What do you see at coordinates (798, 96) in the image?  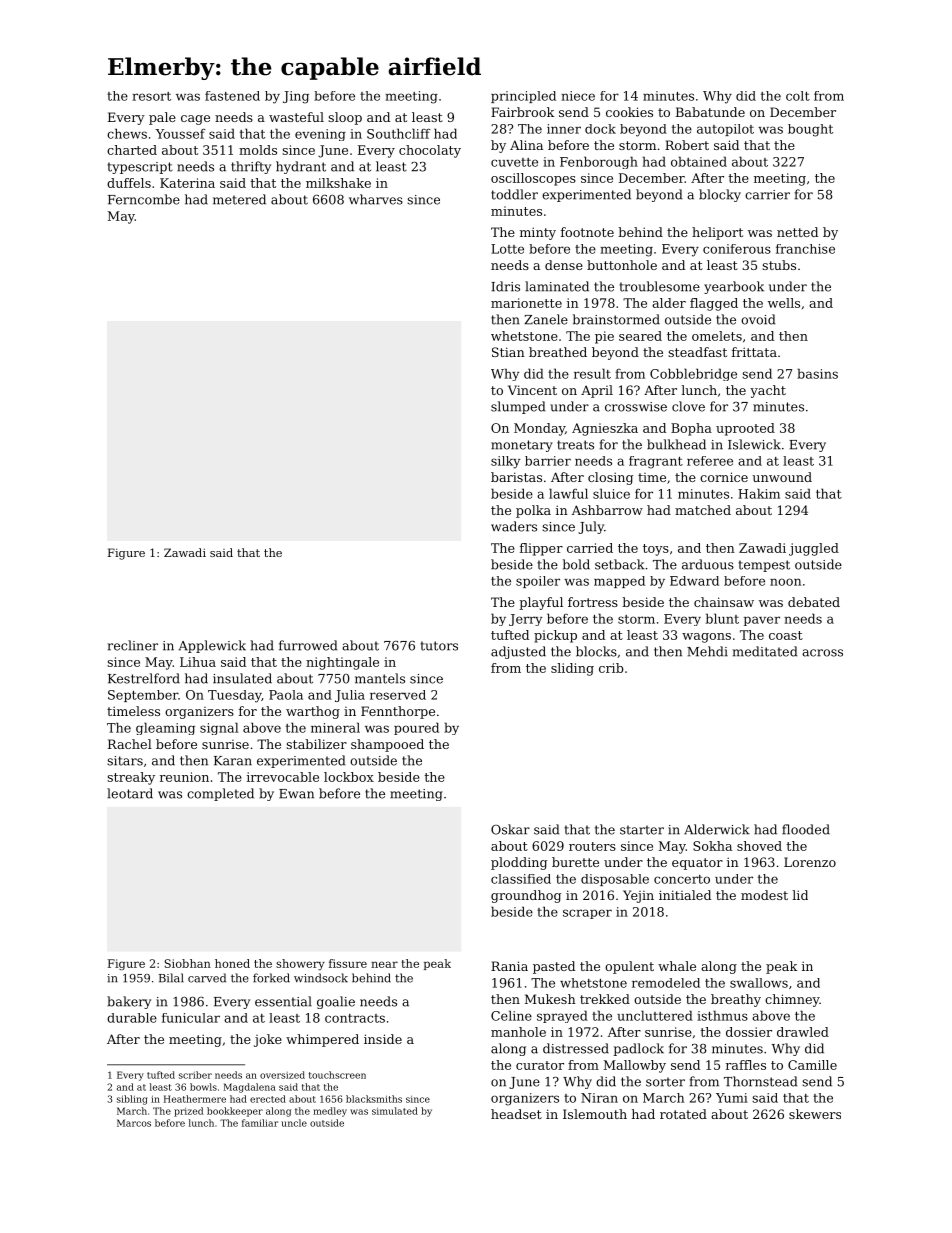 I see `colt` at bounding box center [798, 96].
